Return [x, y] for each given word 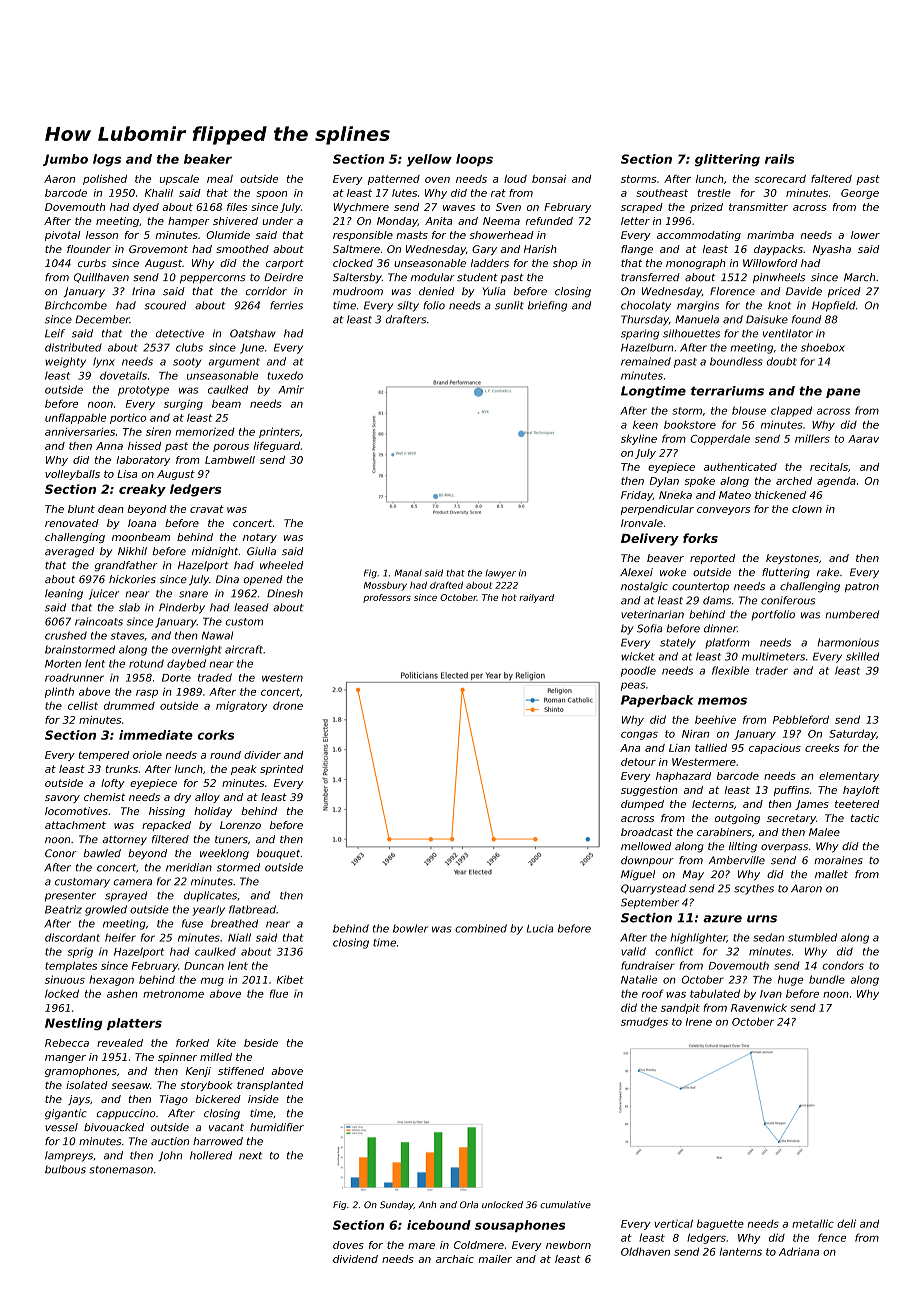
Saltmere [356, 249]
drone [288, 706]
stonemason [121, 1170]
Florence [732, 291]
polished [105, 180]
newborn [568, 1245]
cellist [83, 706]
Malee [824, 832]
